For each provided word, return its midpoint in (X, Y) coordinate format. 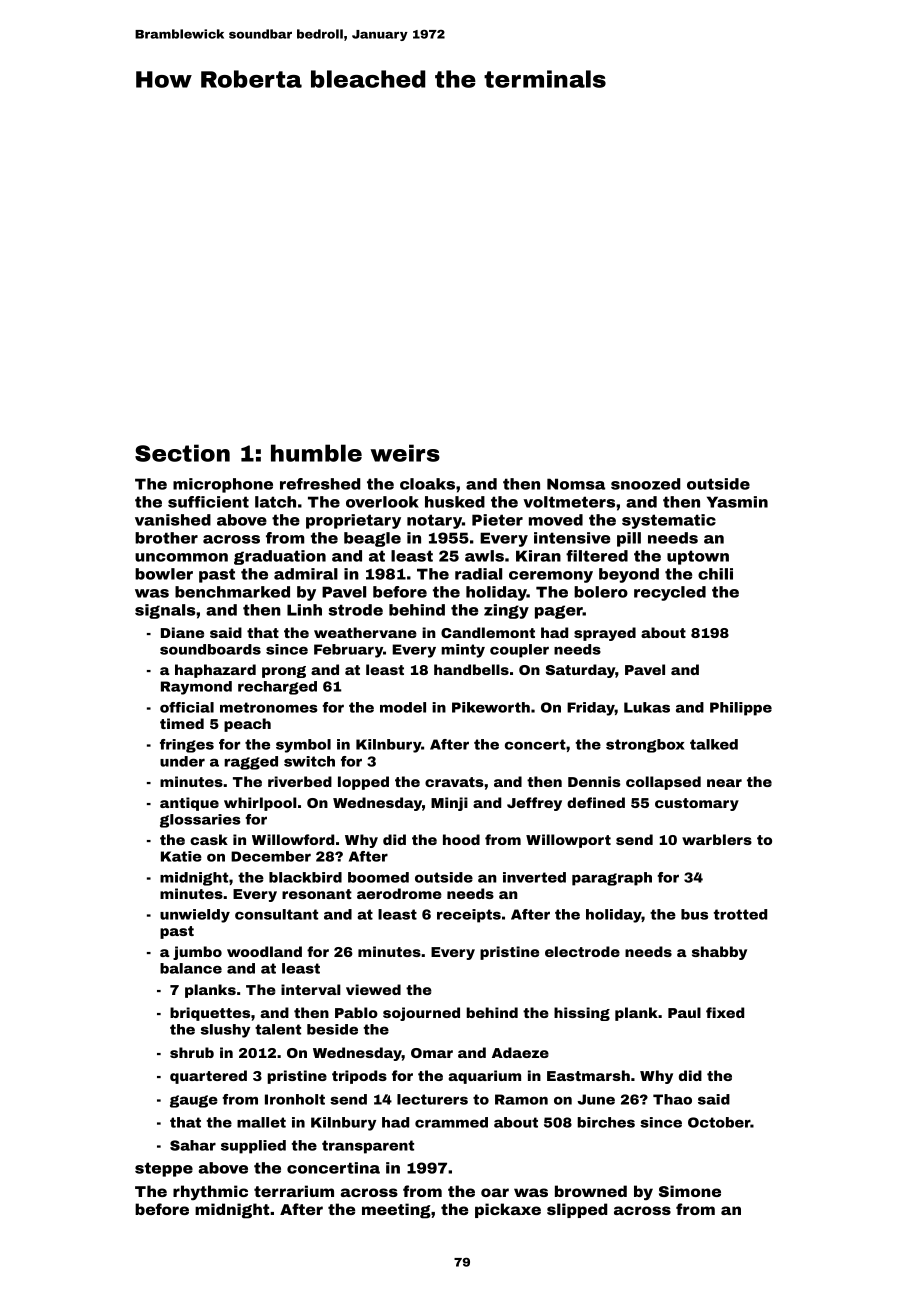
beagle (372, 539)
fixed (725, 1012)
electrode (582, 951)
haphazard (215, 671)
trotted (740, 914)
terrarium (294, 1191)
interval (311, 989)
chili (715, 574)
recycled (670, 593)
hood (461, 839)
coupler (519, 651)
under (182, 761)
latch (275, 502)
